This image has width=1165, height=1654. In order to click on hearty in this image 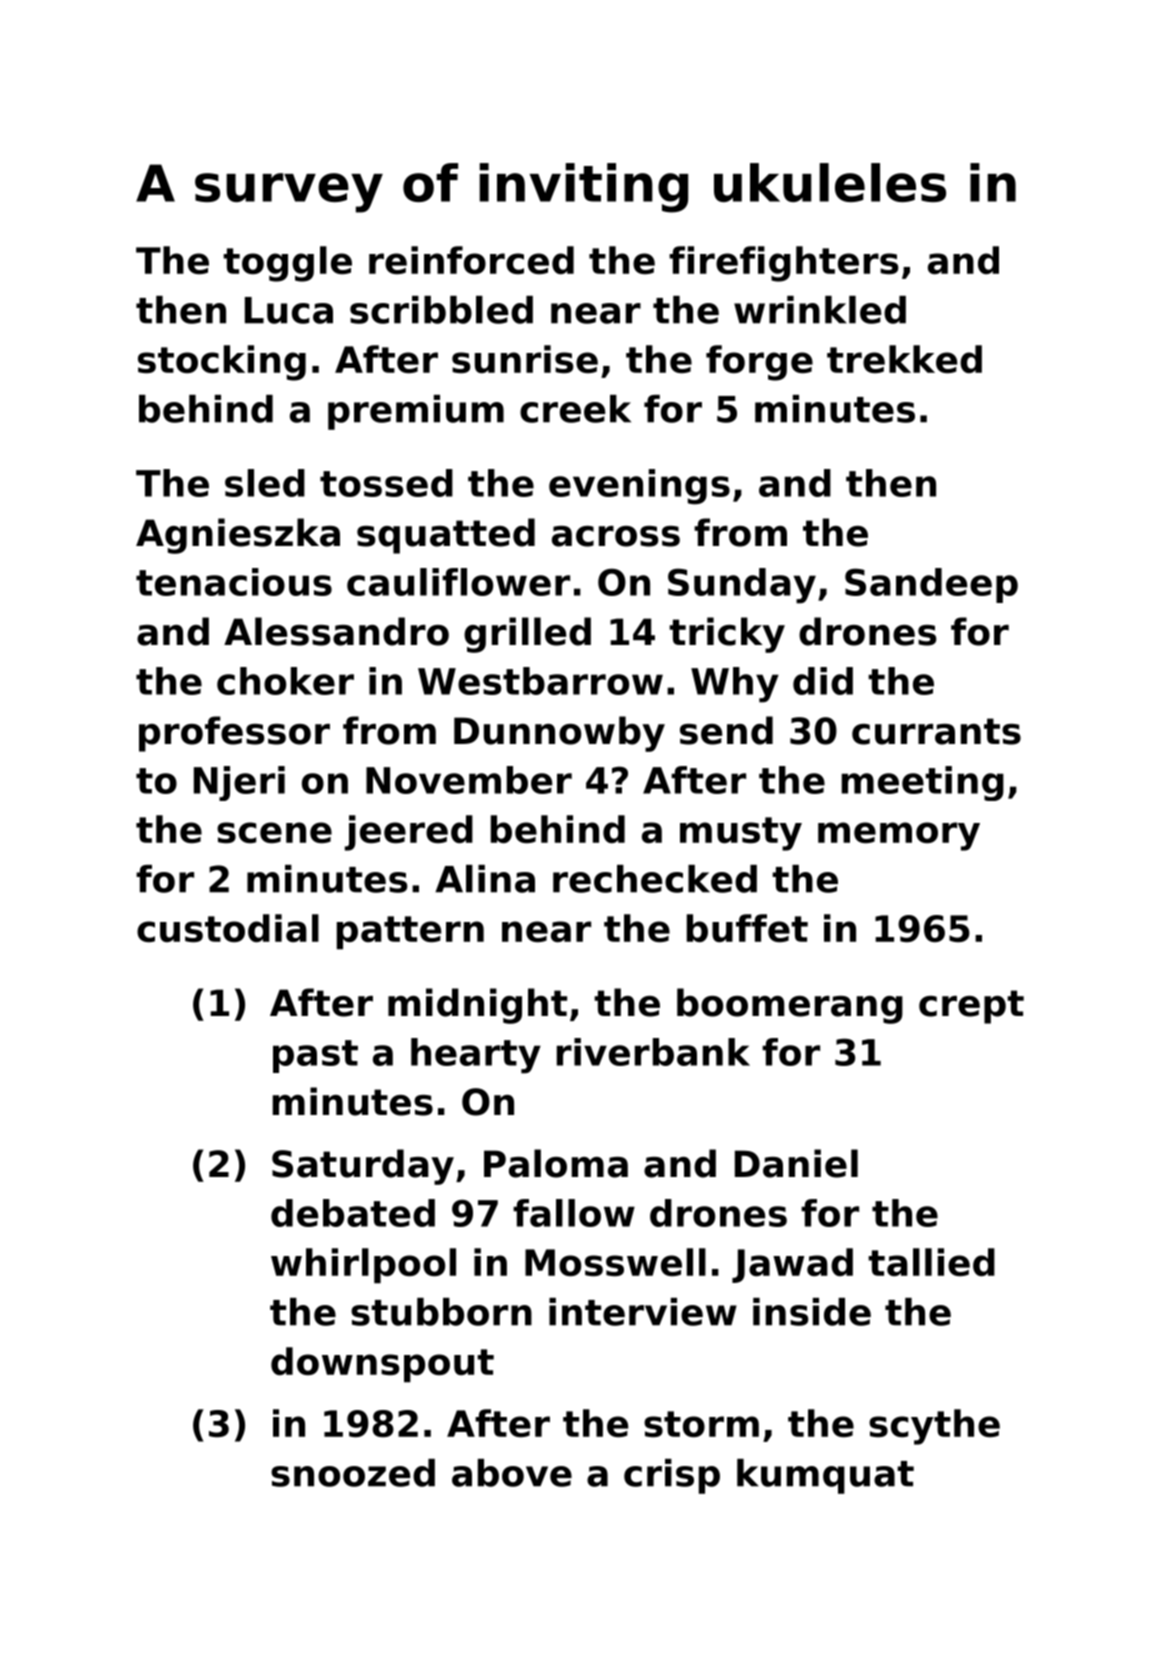, I will do `click(476, 1056)`.
